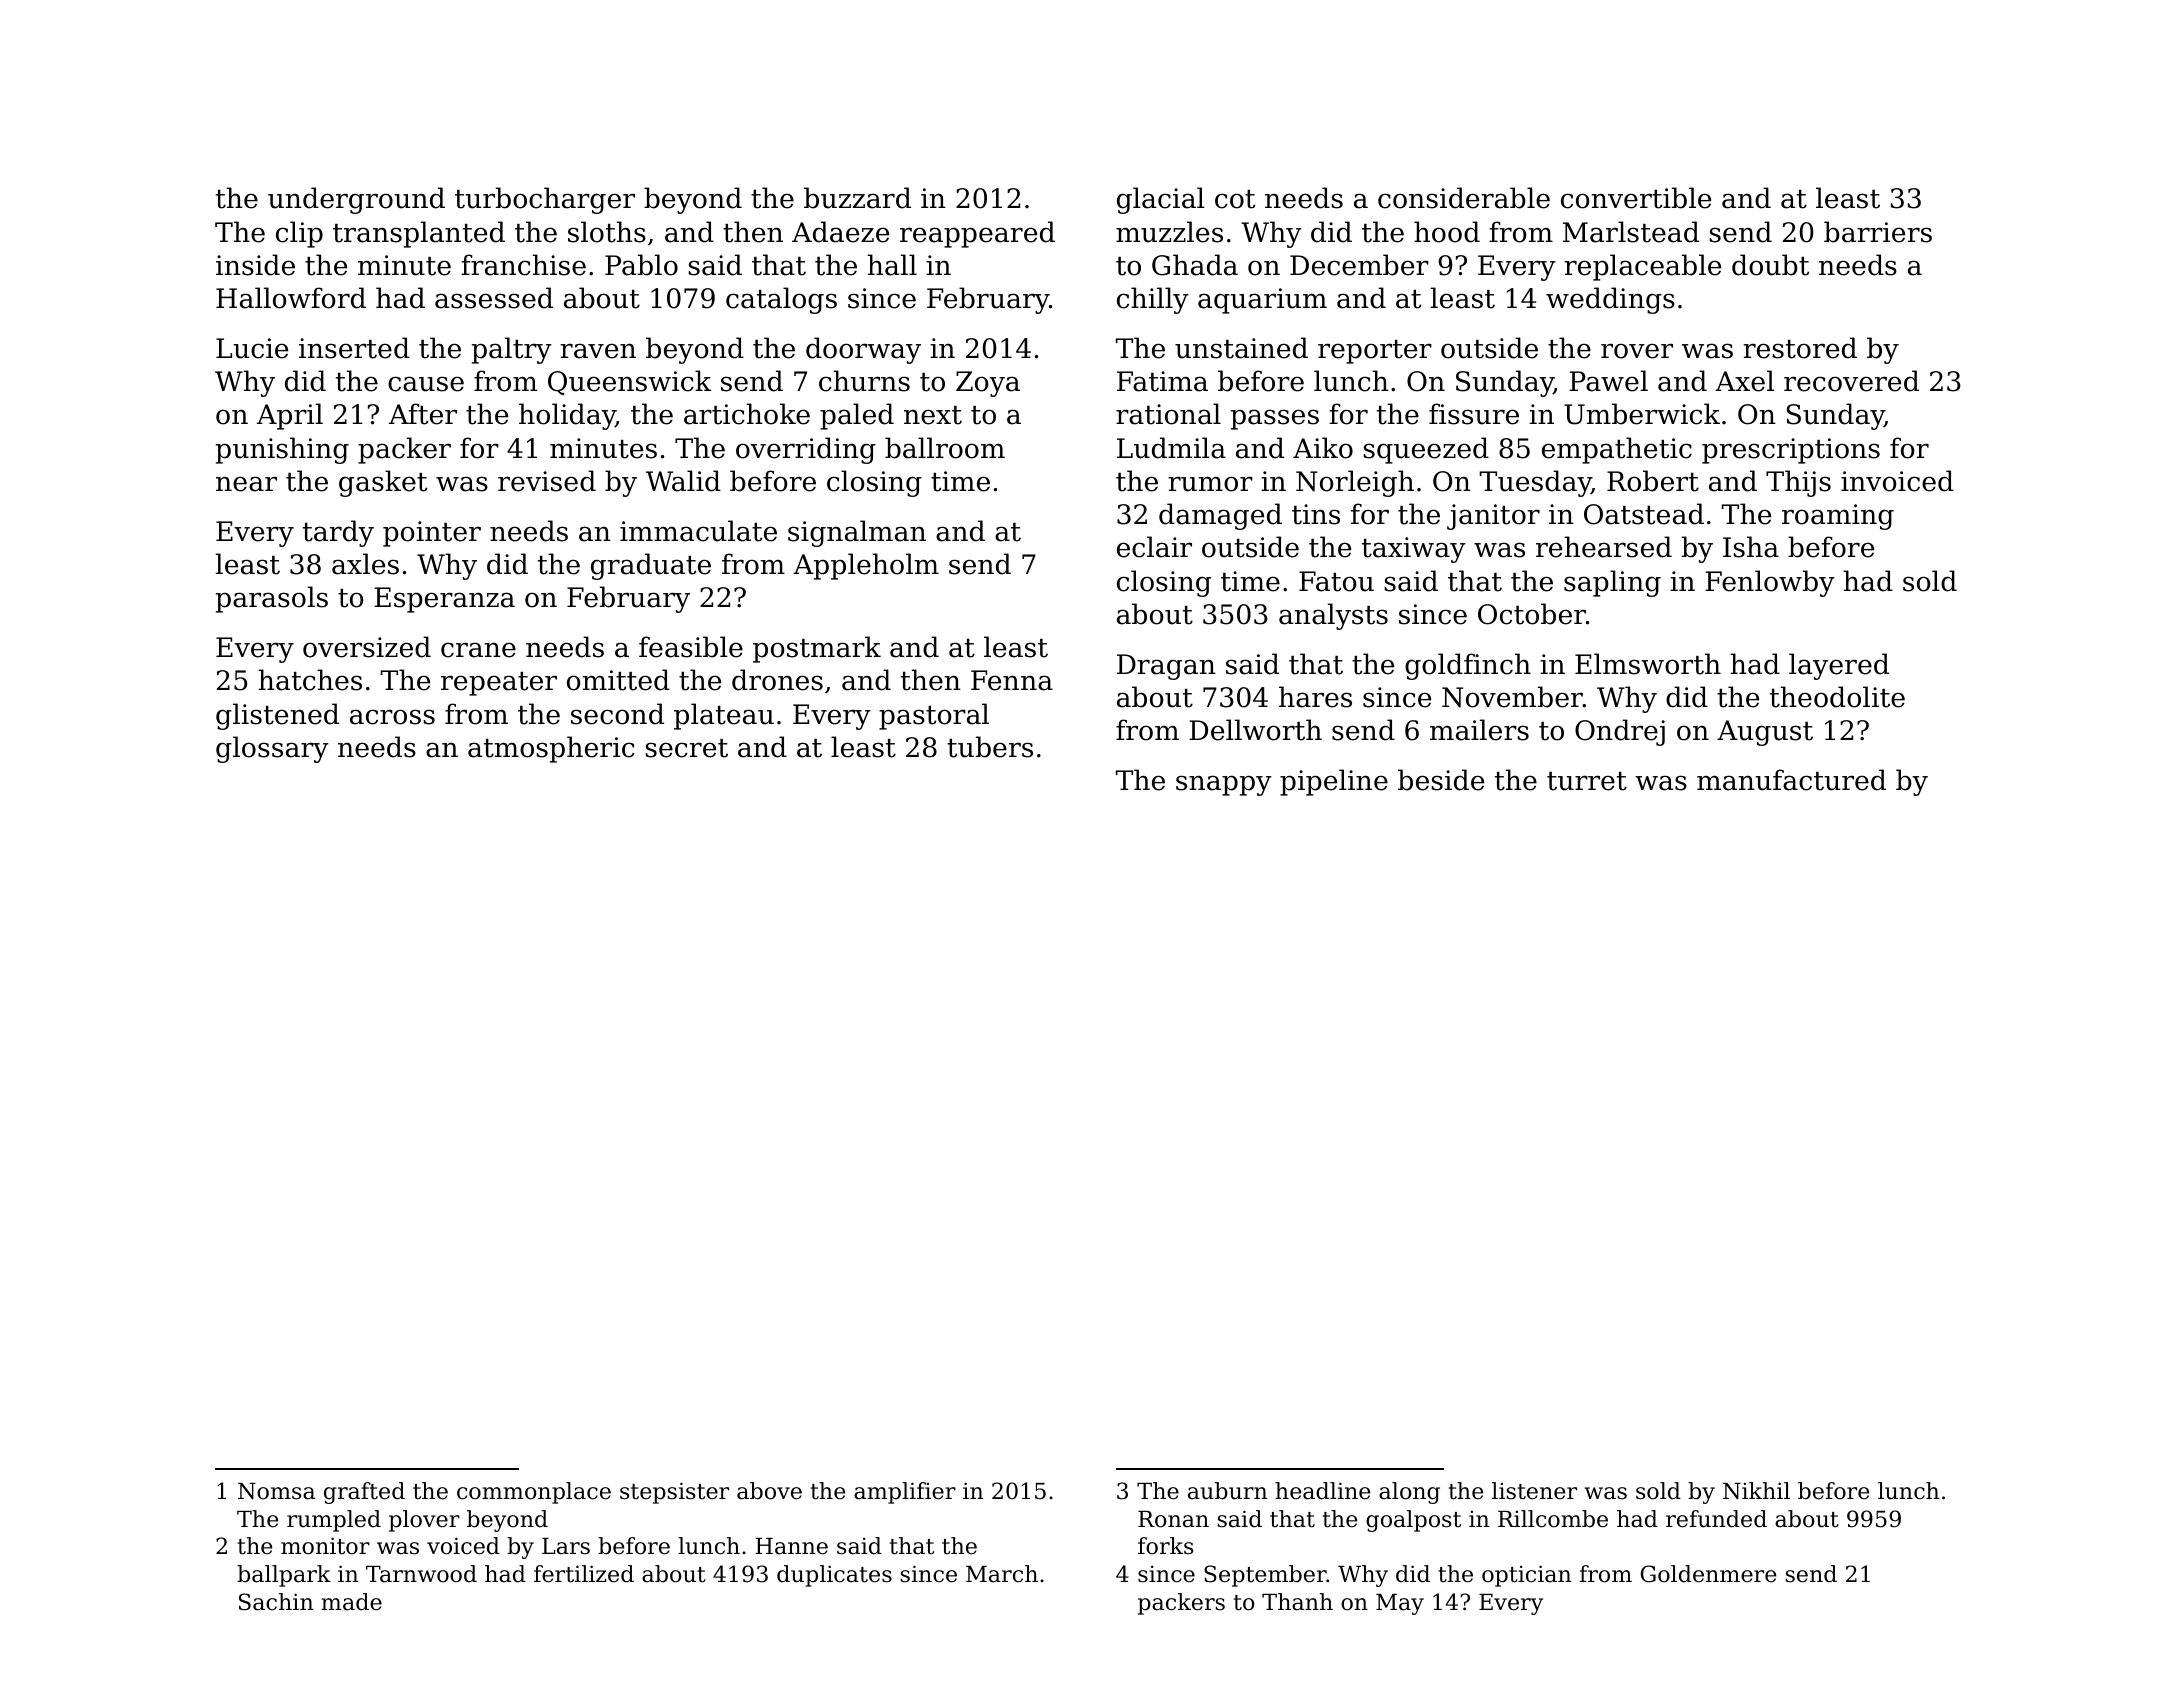 Image resolution: width=2178 pixels, height=1683 pixels. What do you see at coordinates (1636, 198) in the page?
I see `convertible` at bounding box center [1636, 198].
